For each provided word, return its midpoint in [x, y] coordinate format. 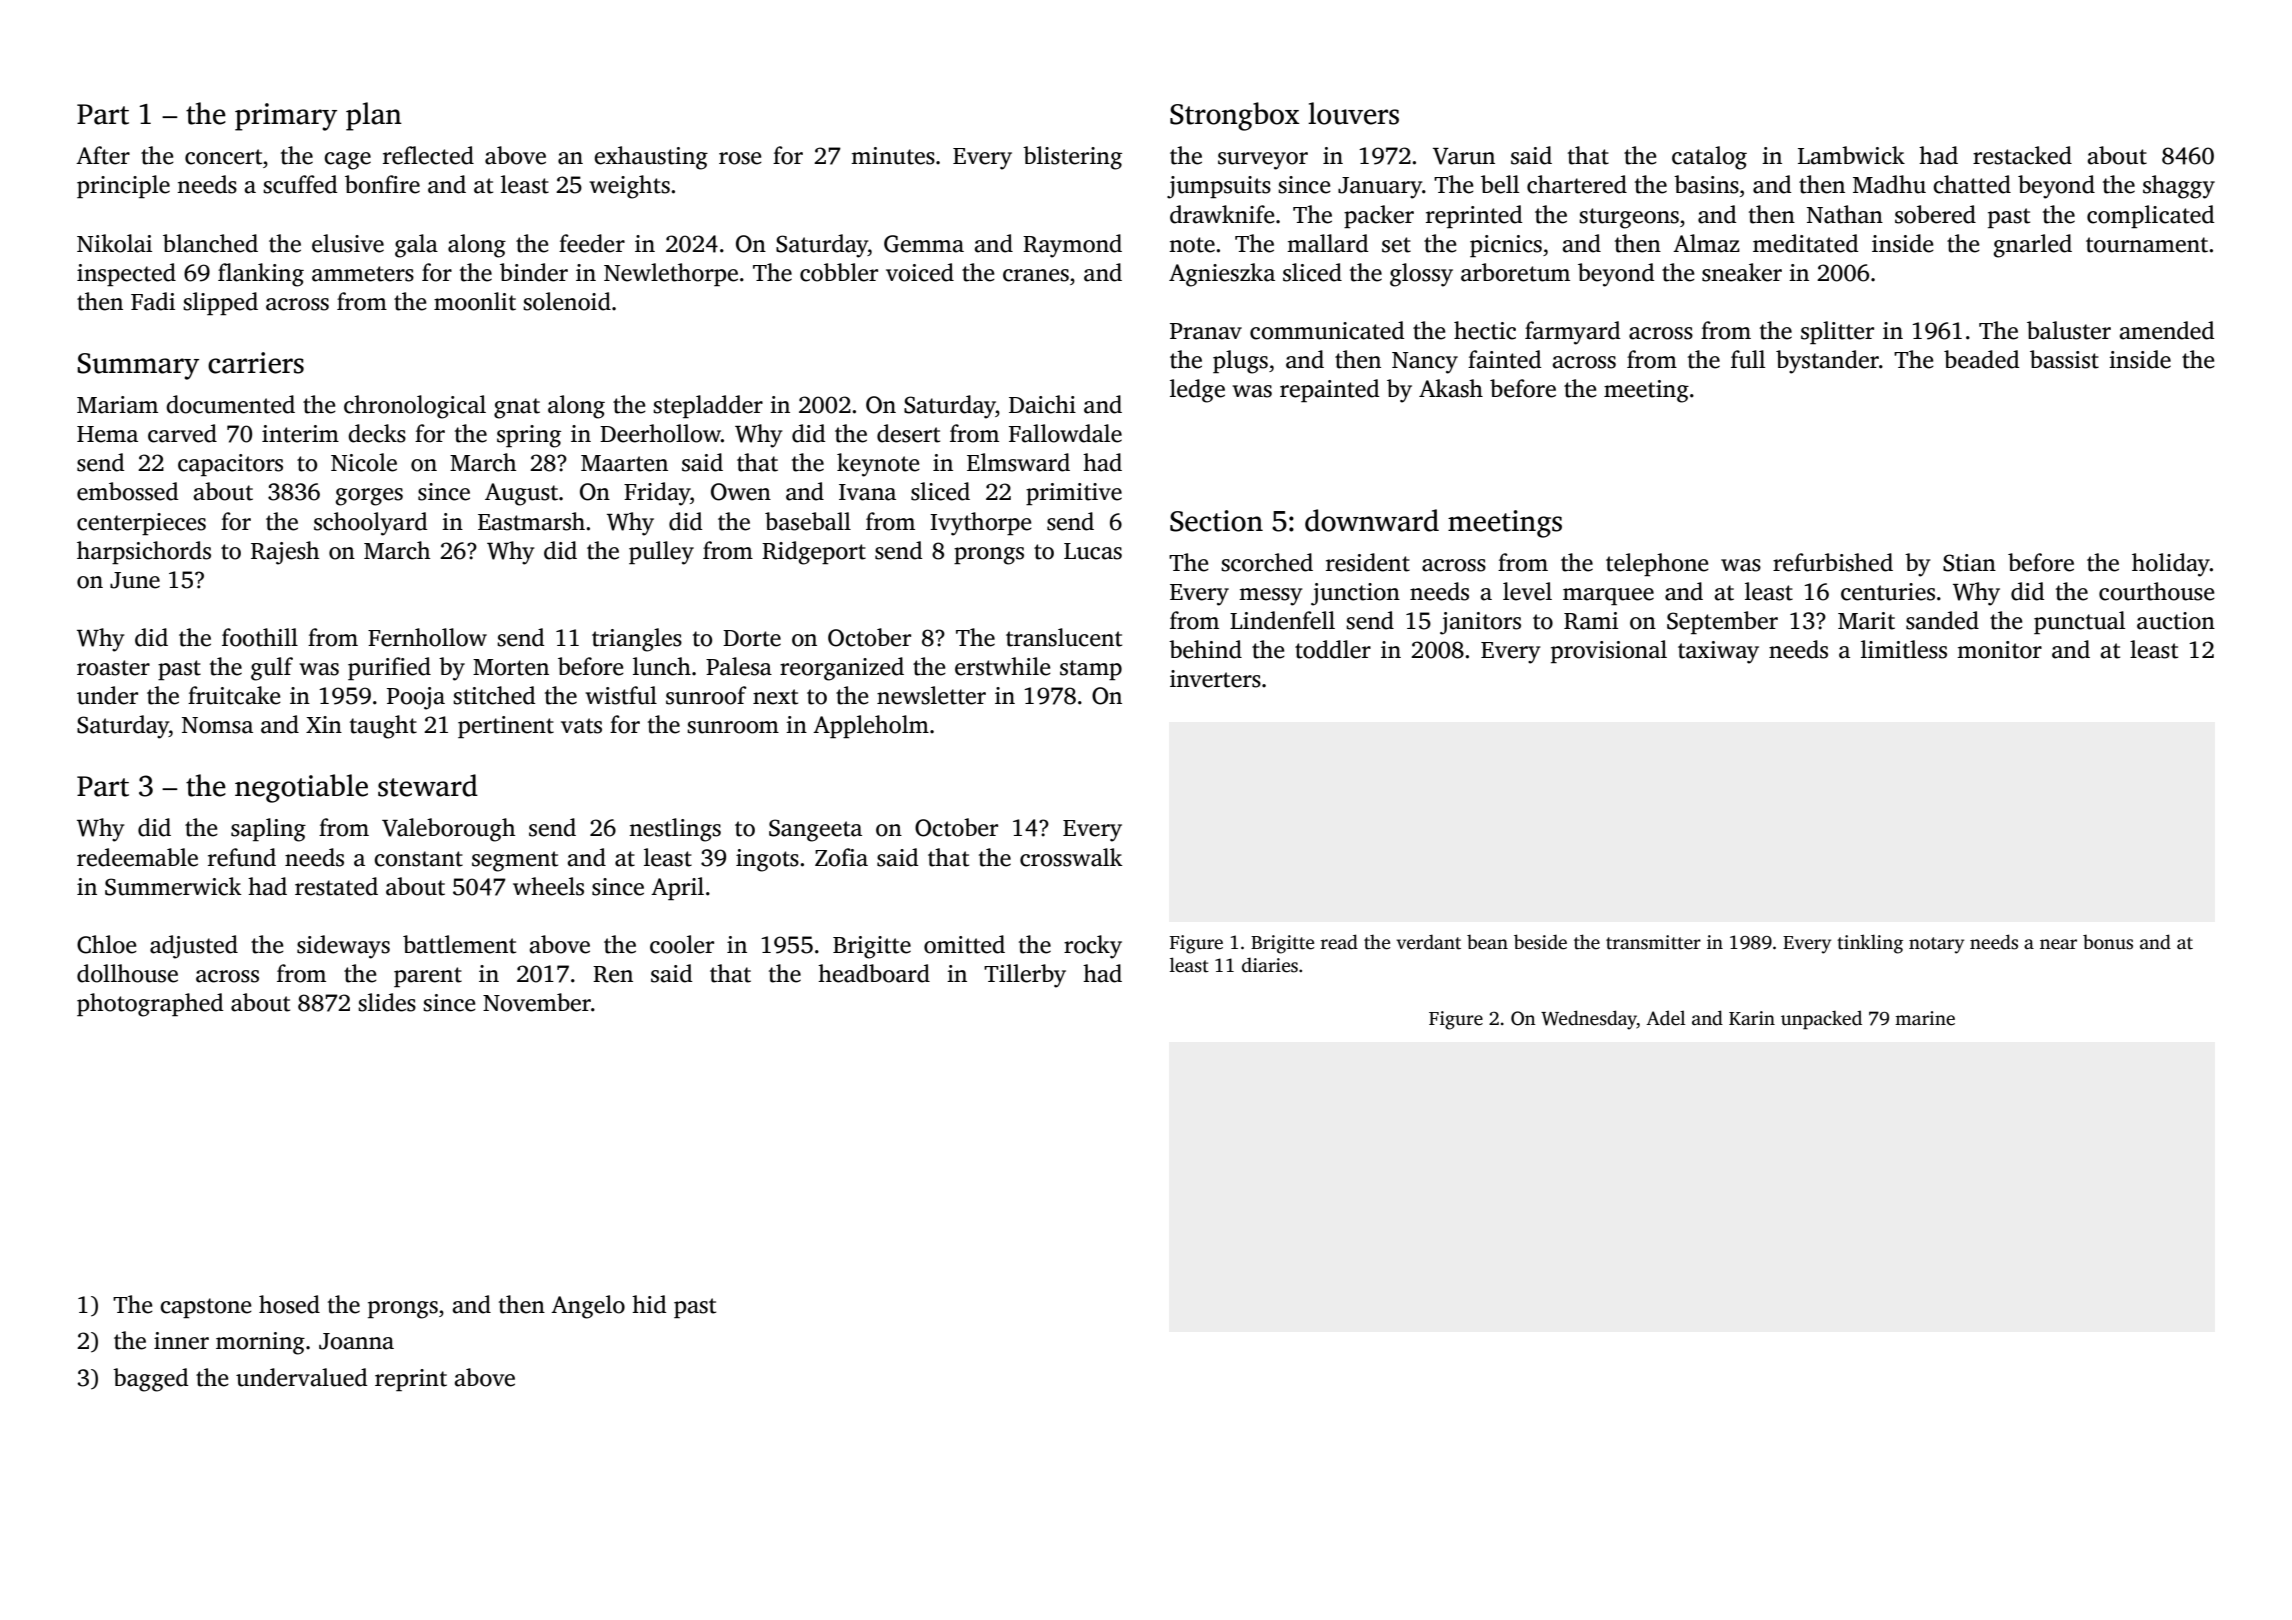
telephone [1657, 564]
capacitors [230, 465]
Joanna [356, 1341]
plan [374, 116]
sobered [1935, 214]
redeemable [137, 857]
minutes [893, 156]
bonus [2108, 942]
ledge [1197, 391]
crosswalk [1071, 857]
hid [649, 1304]
